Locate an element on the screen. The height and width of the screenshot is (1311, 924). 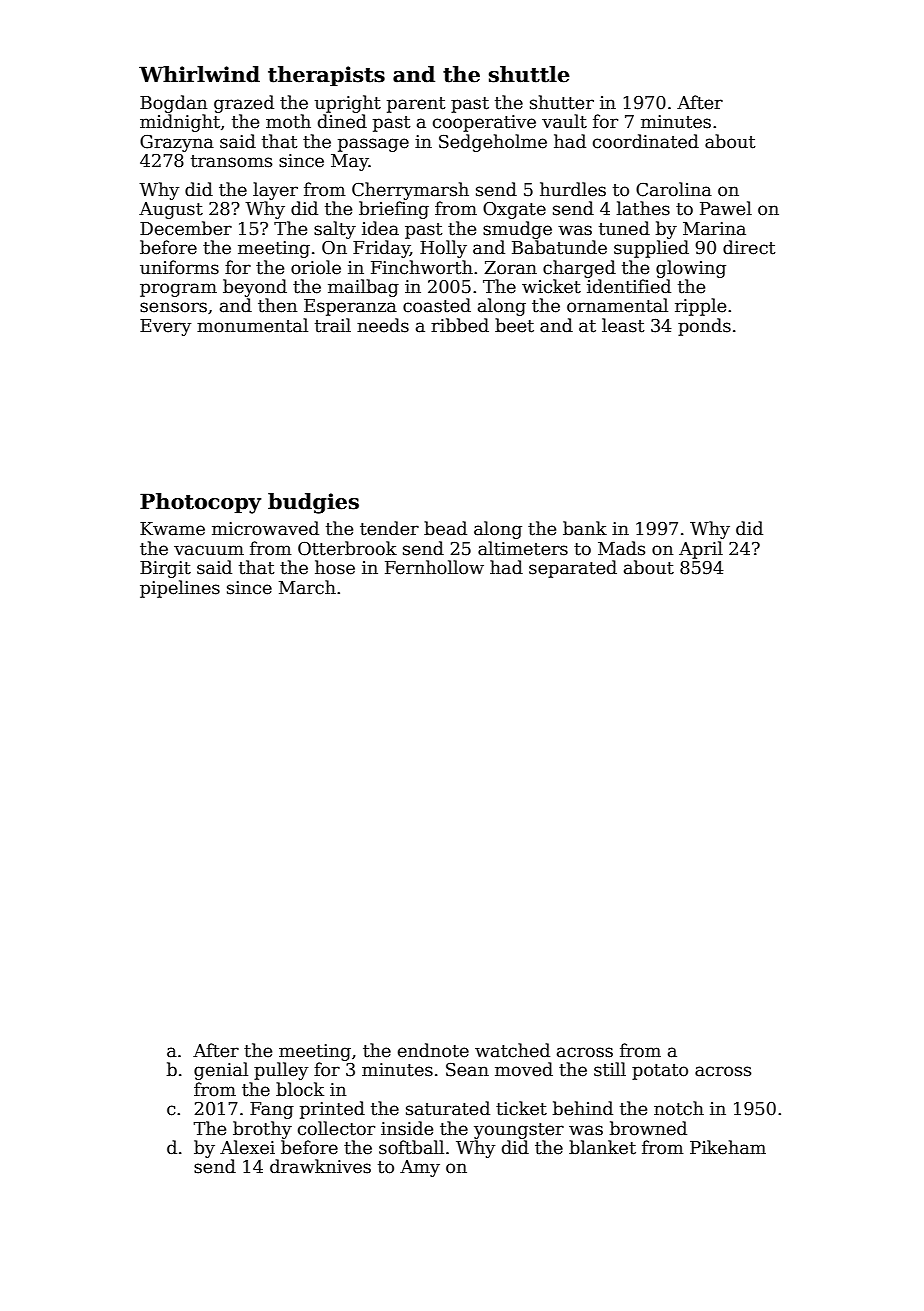
endnote is located at coordinates (433, 1050).
